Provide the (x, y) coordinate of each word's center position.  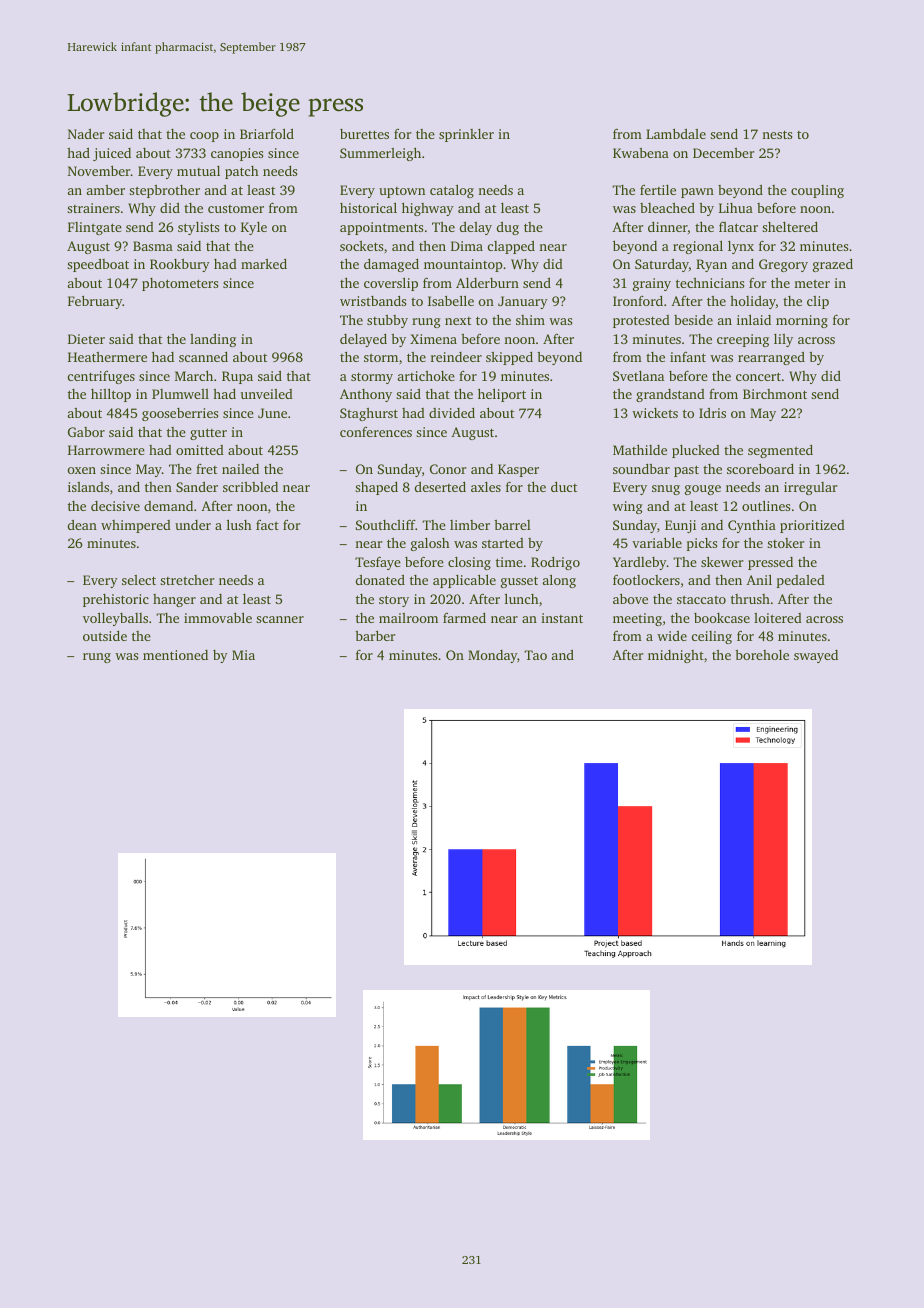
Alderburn (487, 283)
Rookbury (180, 265)
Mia (243, 655)
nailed (240, 469)
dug (508, 228)
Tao (535, 655)
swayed (816, 656)
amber (106, 190)
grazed (833, 265)
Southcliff (386, 524)
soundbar (641, 468)
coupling (817, 191)
